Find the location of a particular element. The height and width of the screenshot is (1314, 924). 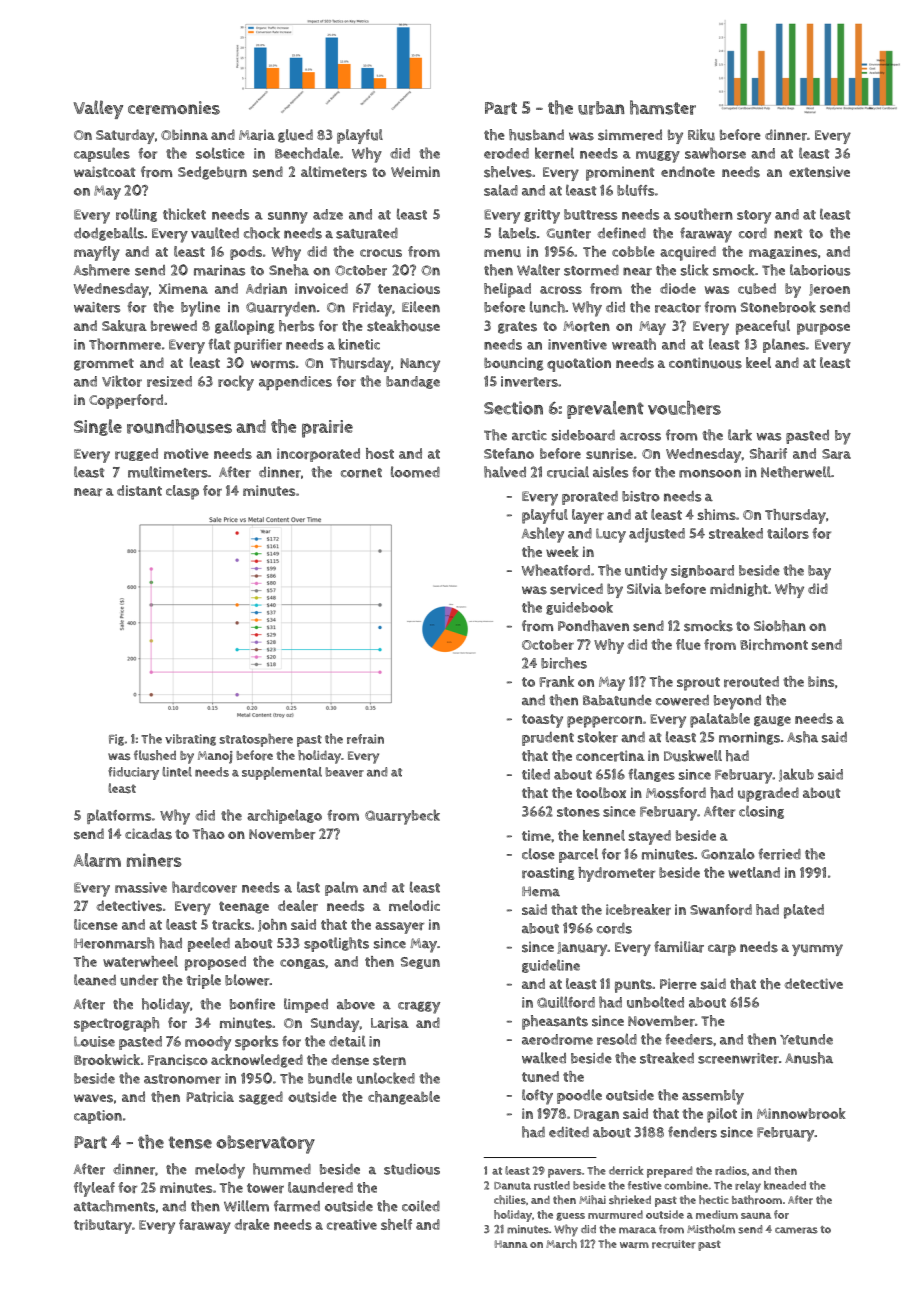

Danuta is located at coordinates (512, 1186).
